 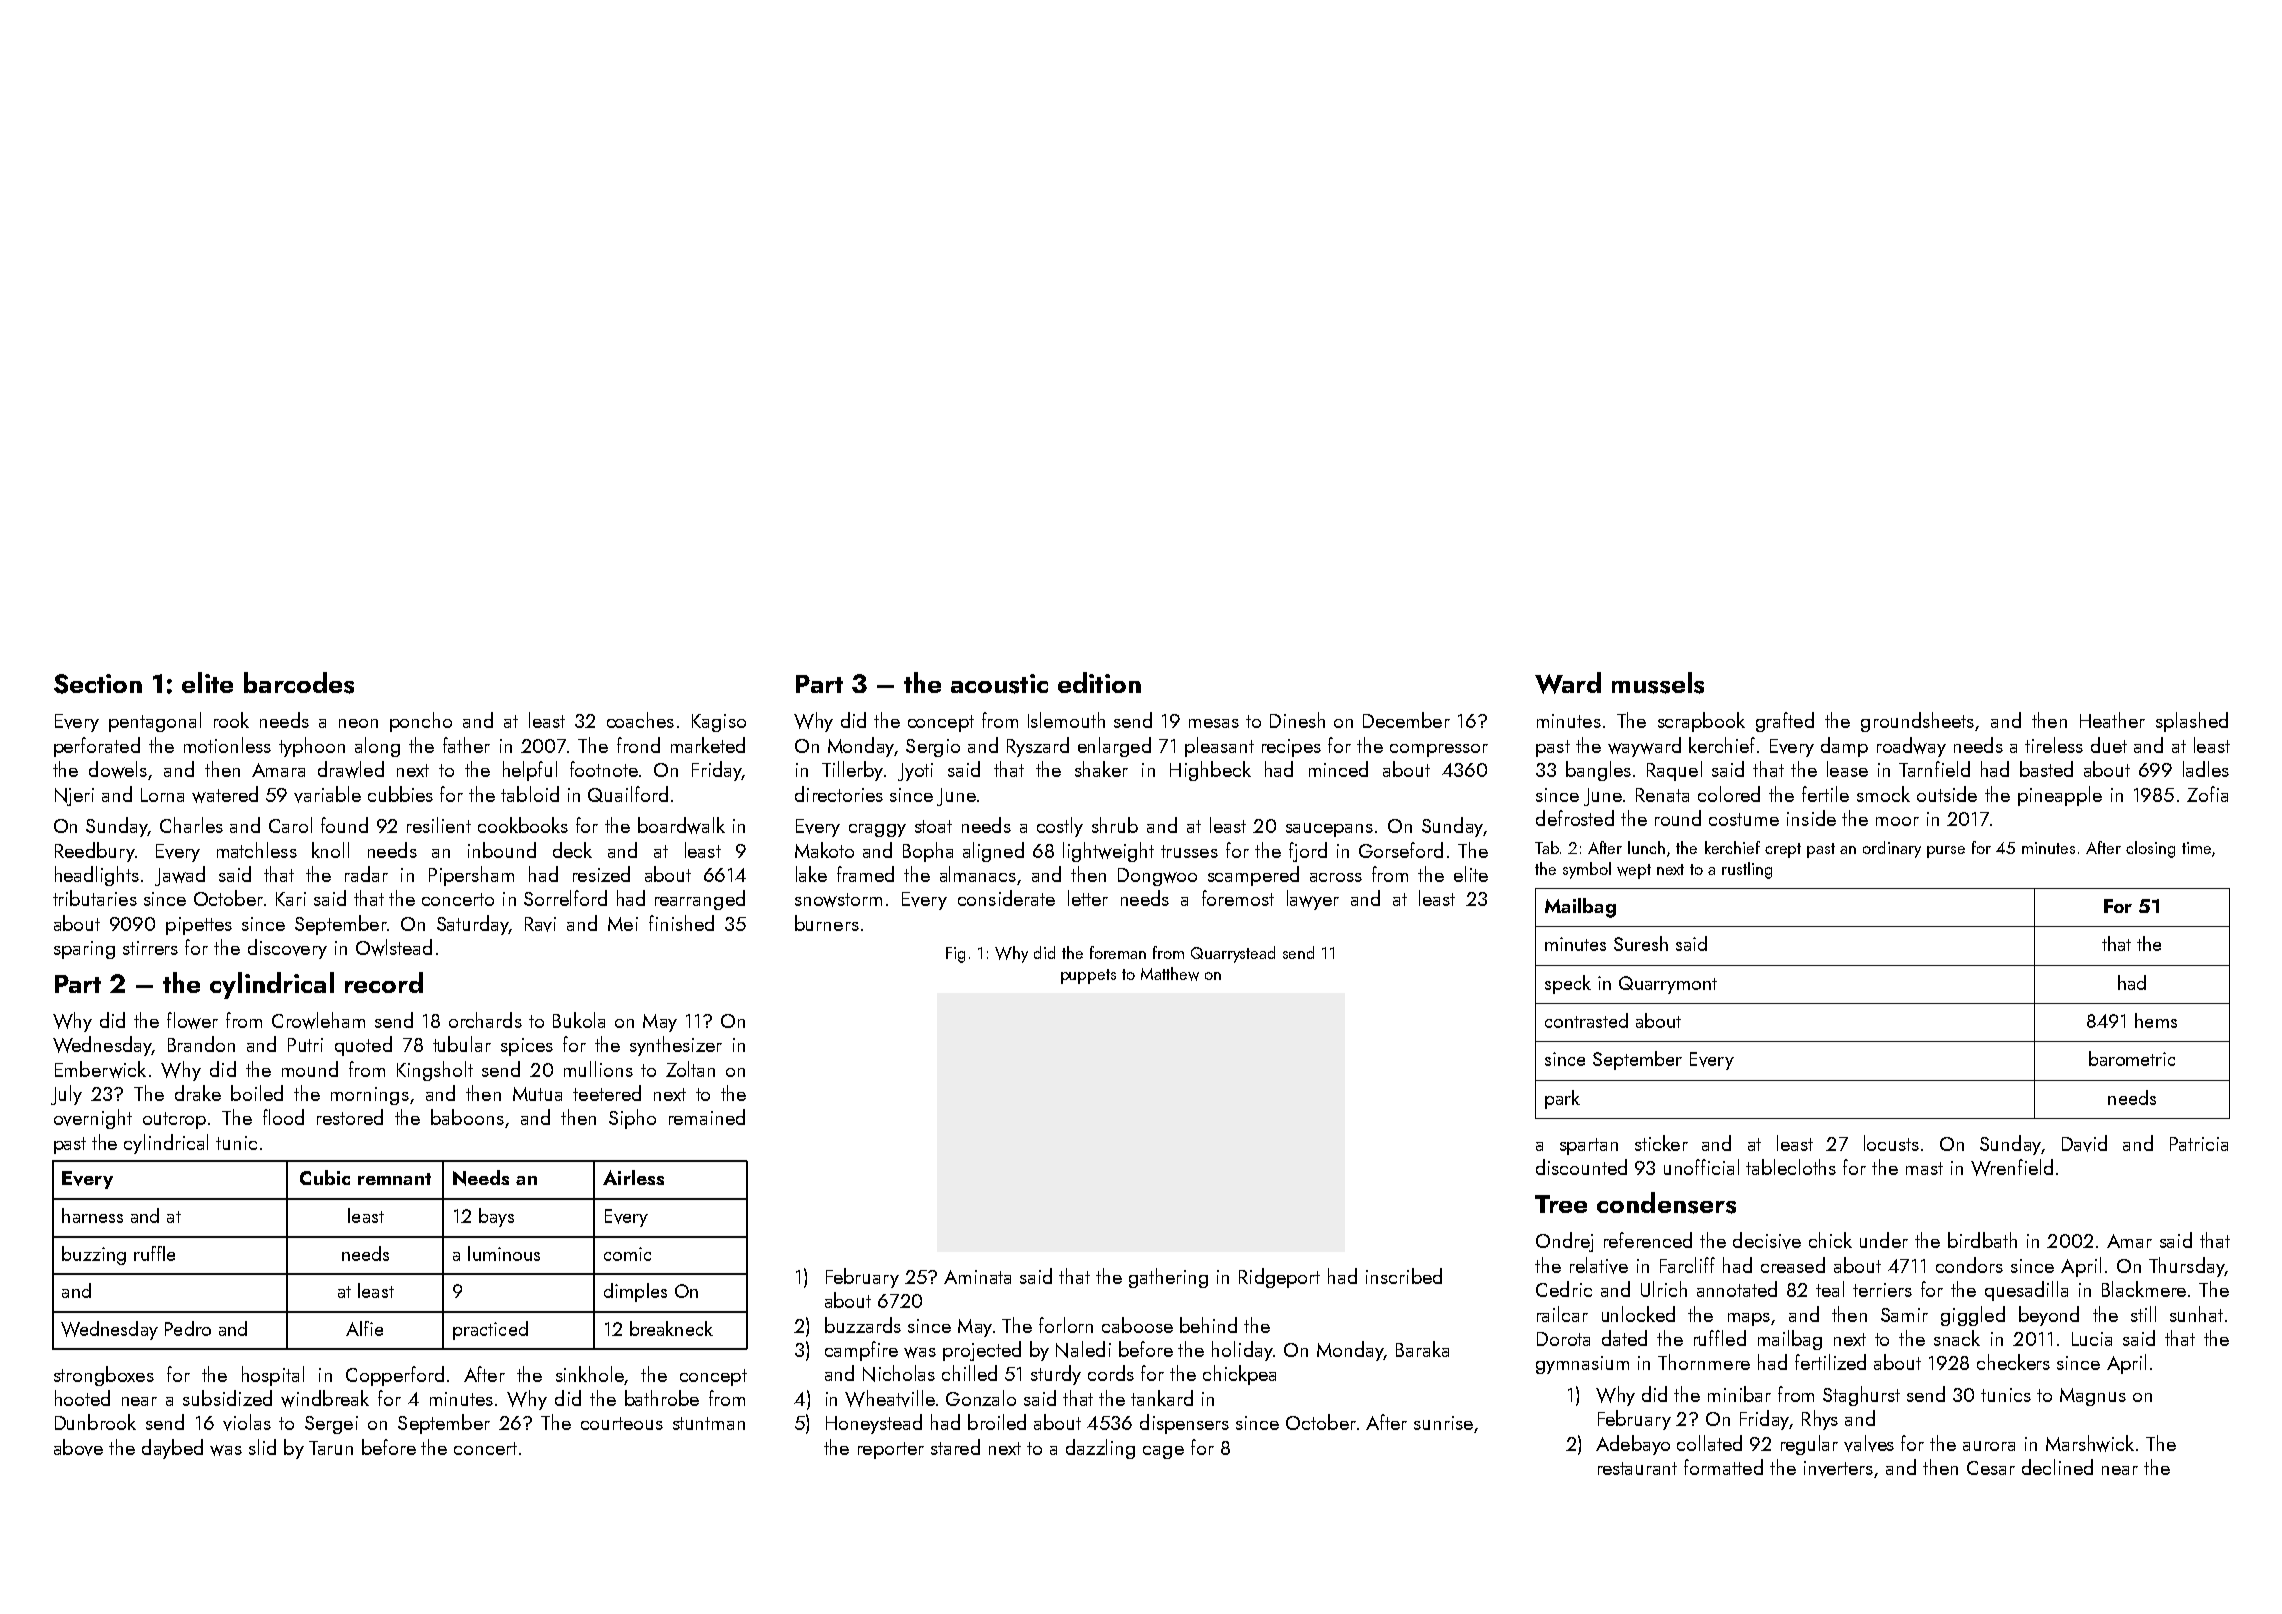 I want to click on perforated, so click(x=97, y=747).
